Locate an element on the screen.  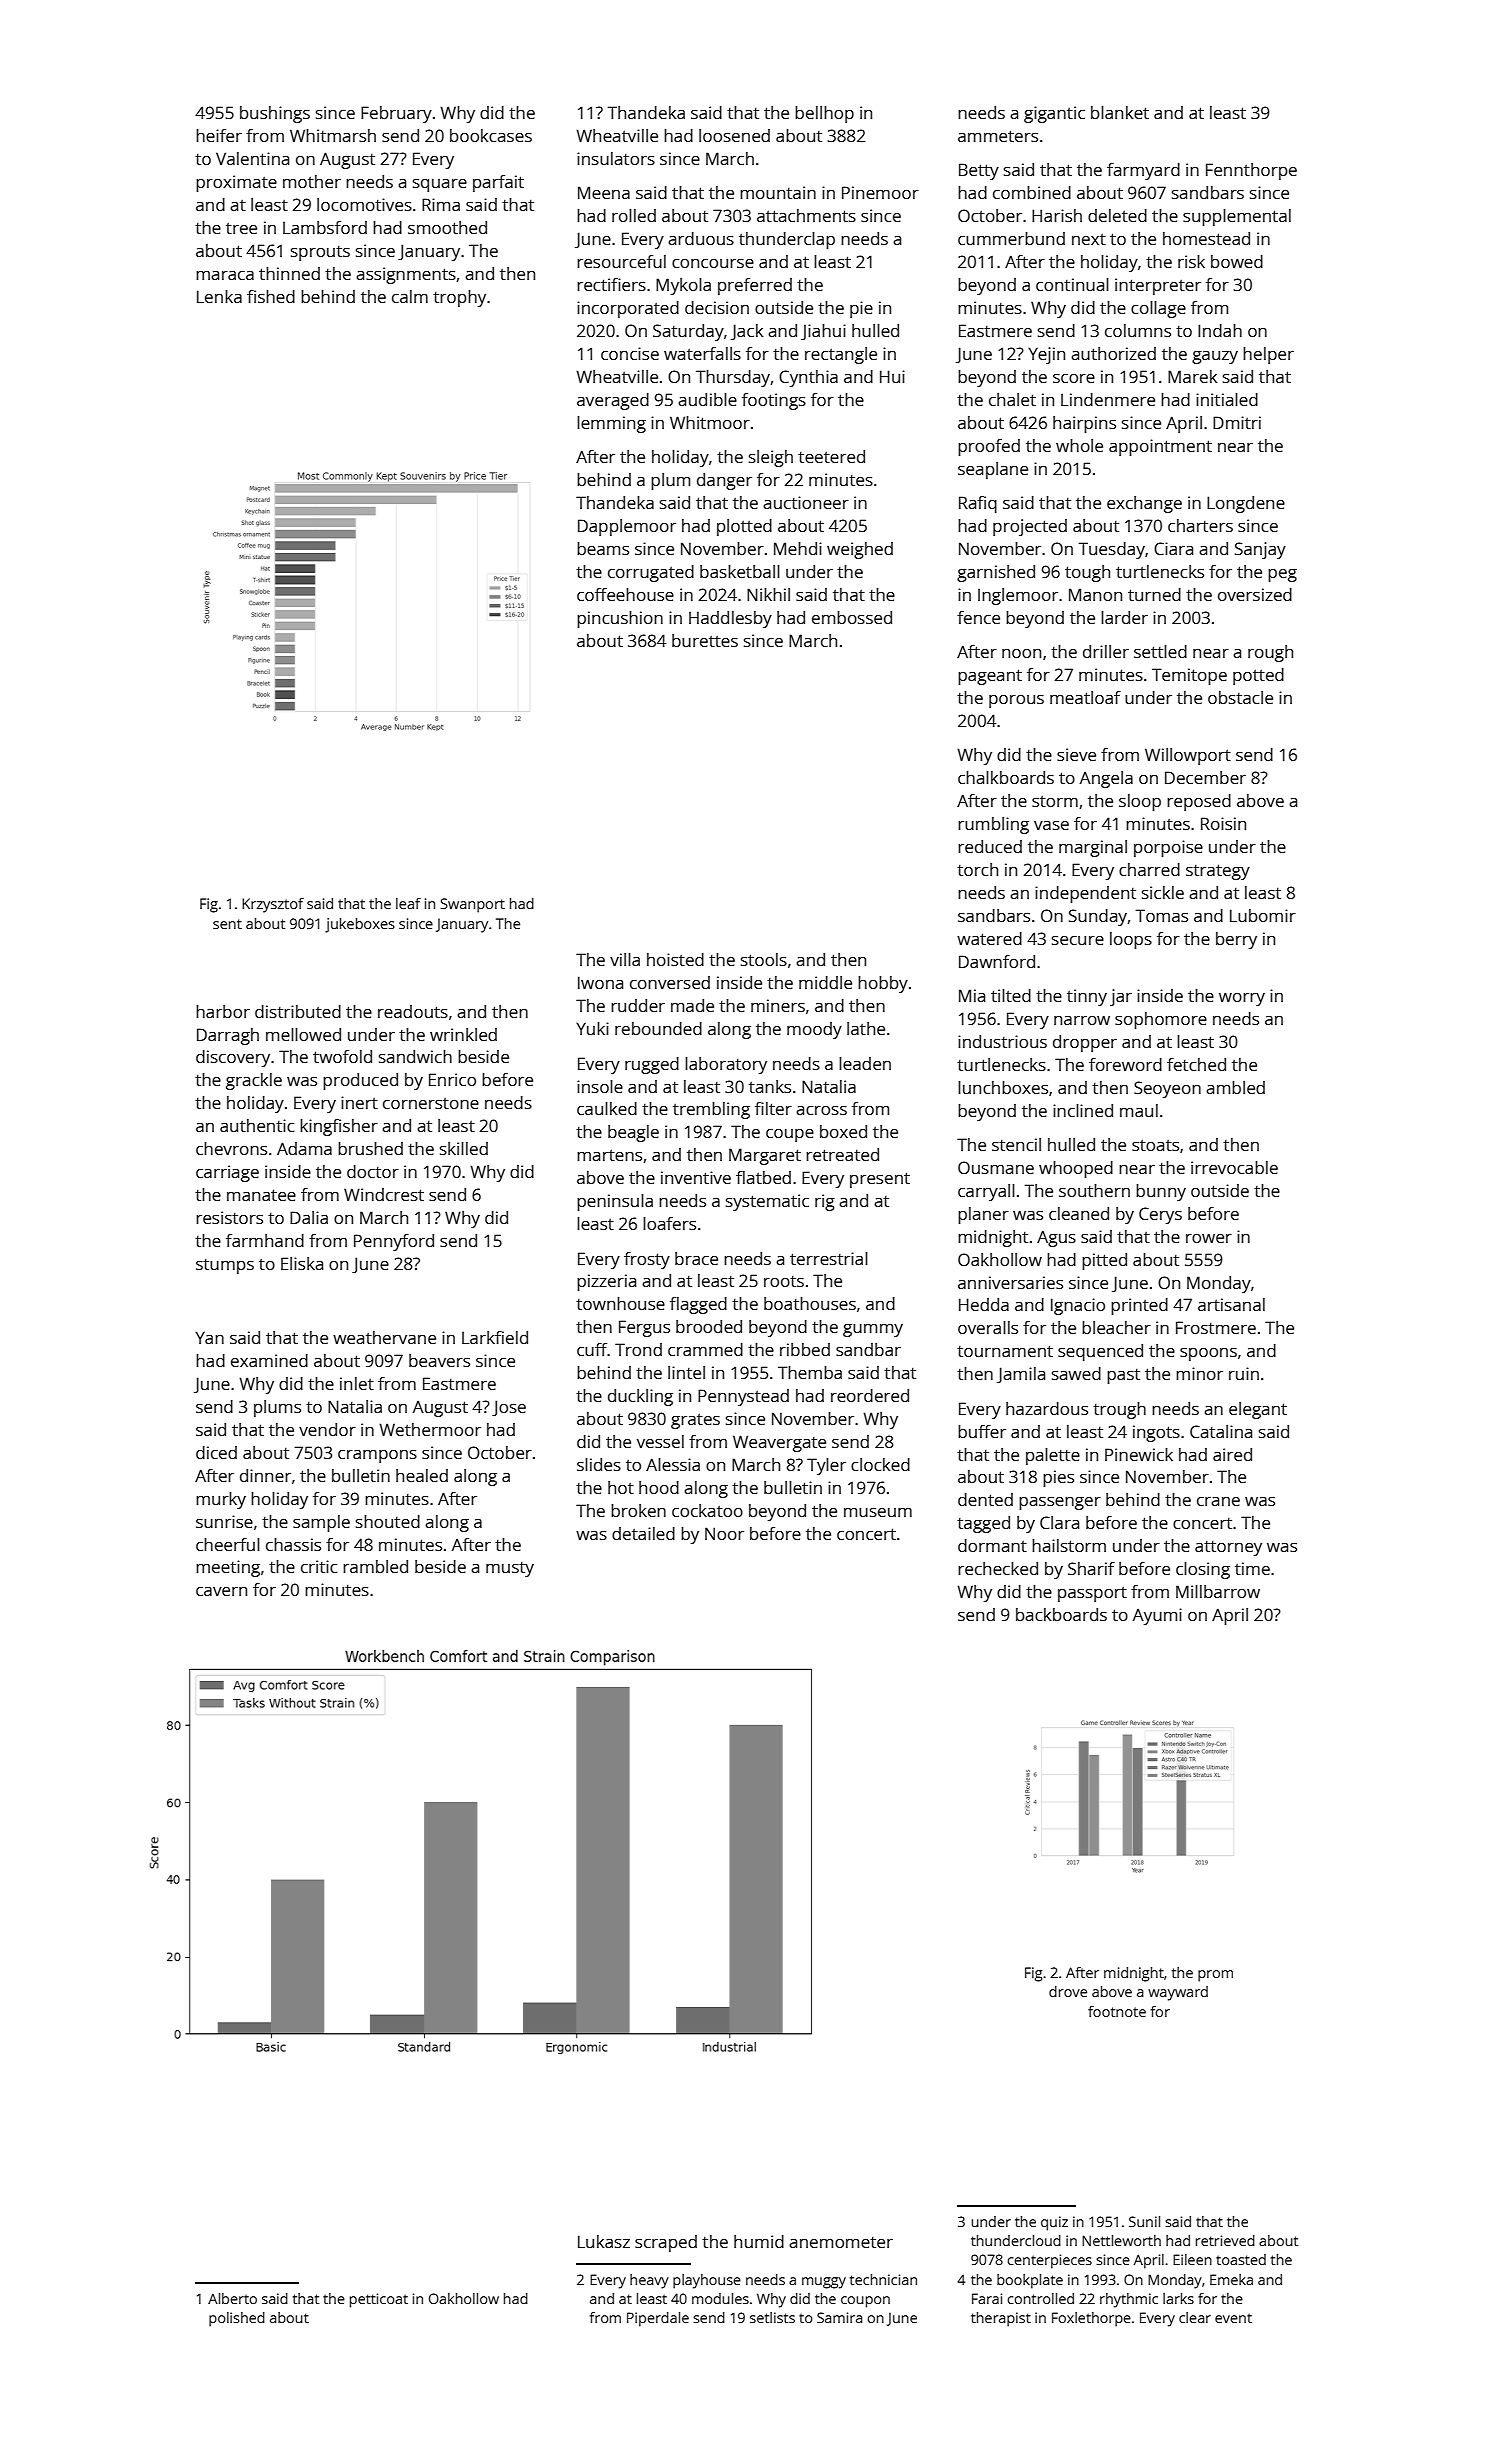
combined is located at coordinates (1032, 192).
